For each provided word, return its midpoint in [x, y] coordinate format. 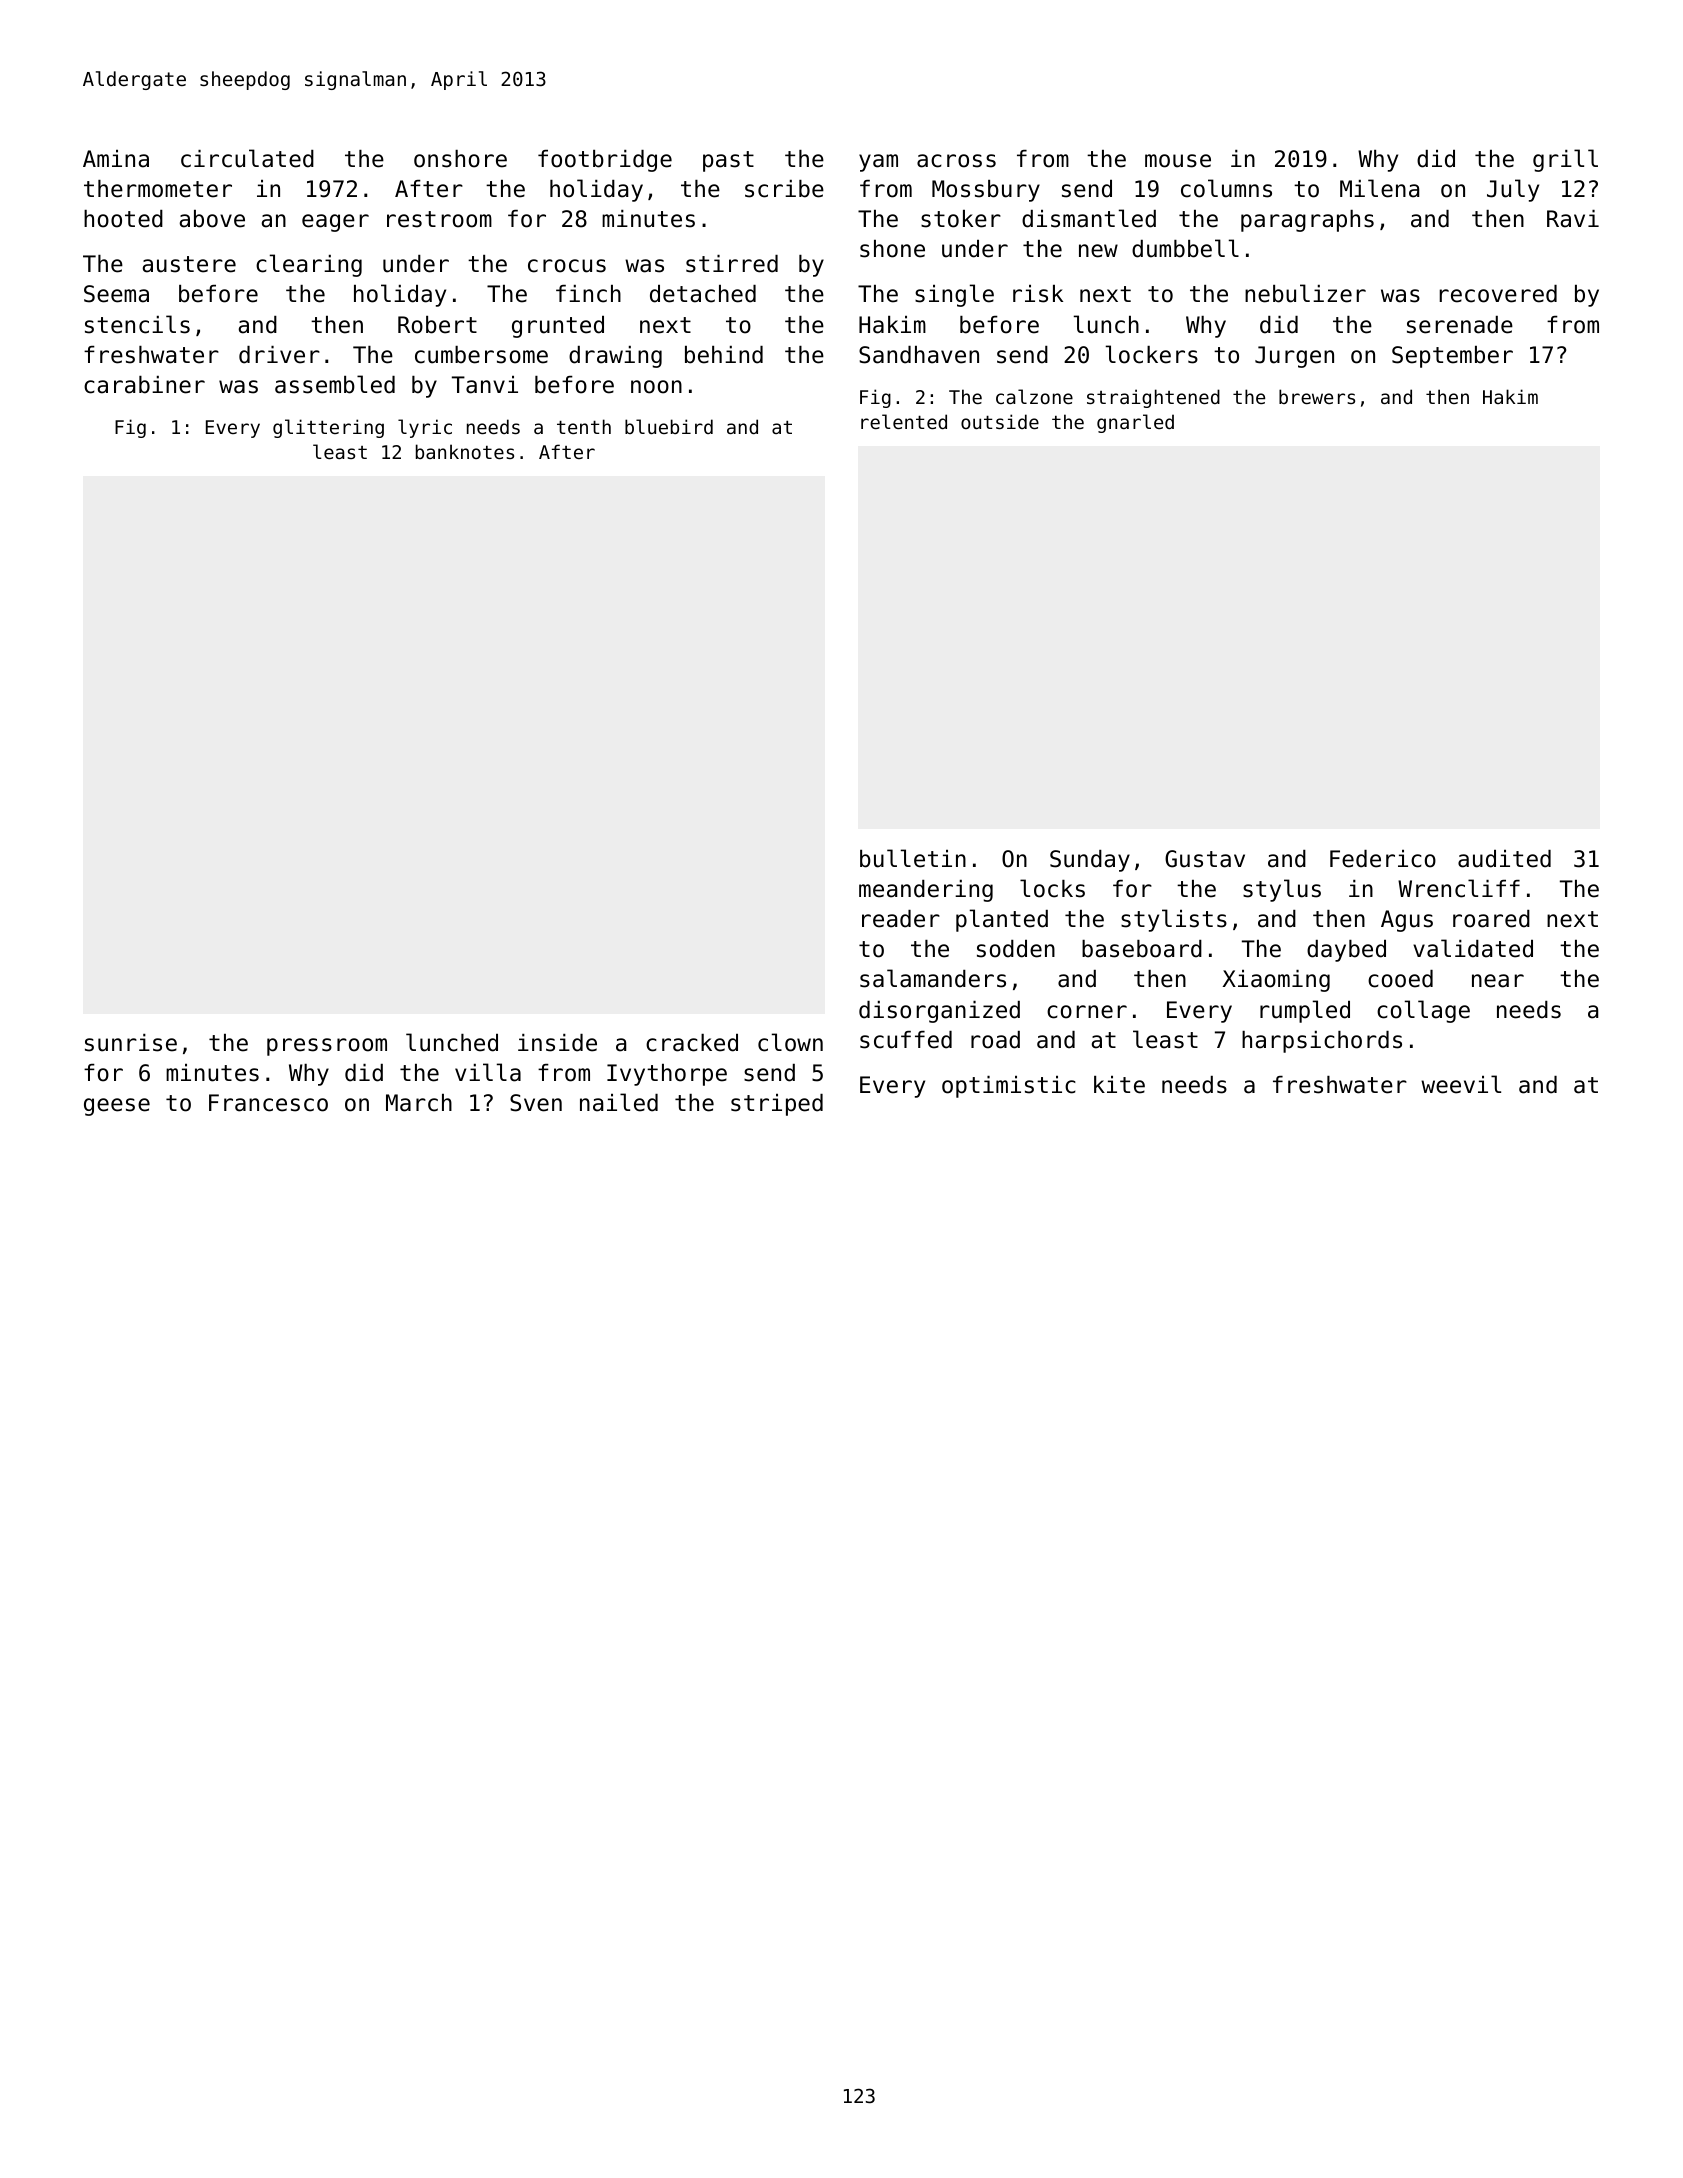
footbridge [605, 161]
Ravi [1573, 219]
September [1452, 357]
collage [1423, 1011]
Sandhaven [919, 355]
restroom [439, 219]
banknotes [465, 451]
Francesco [268, 1103]
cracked [692, 1043]
